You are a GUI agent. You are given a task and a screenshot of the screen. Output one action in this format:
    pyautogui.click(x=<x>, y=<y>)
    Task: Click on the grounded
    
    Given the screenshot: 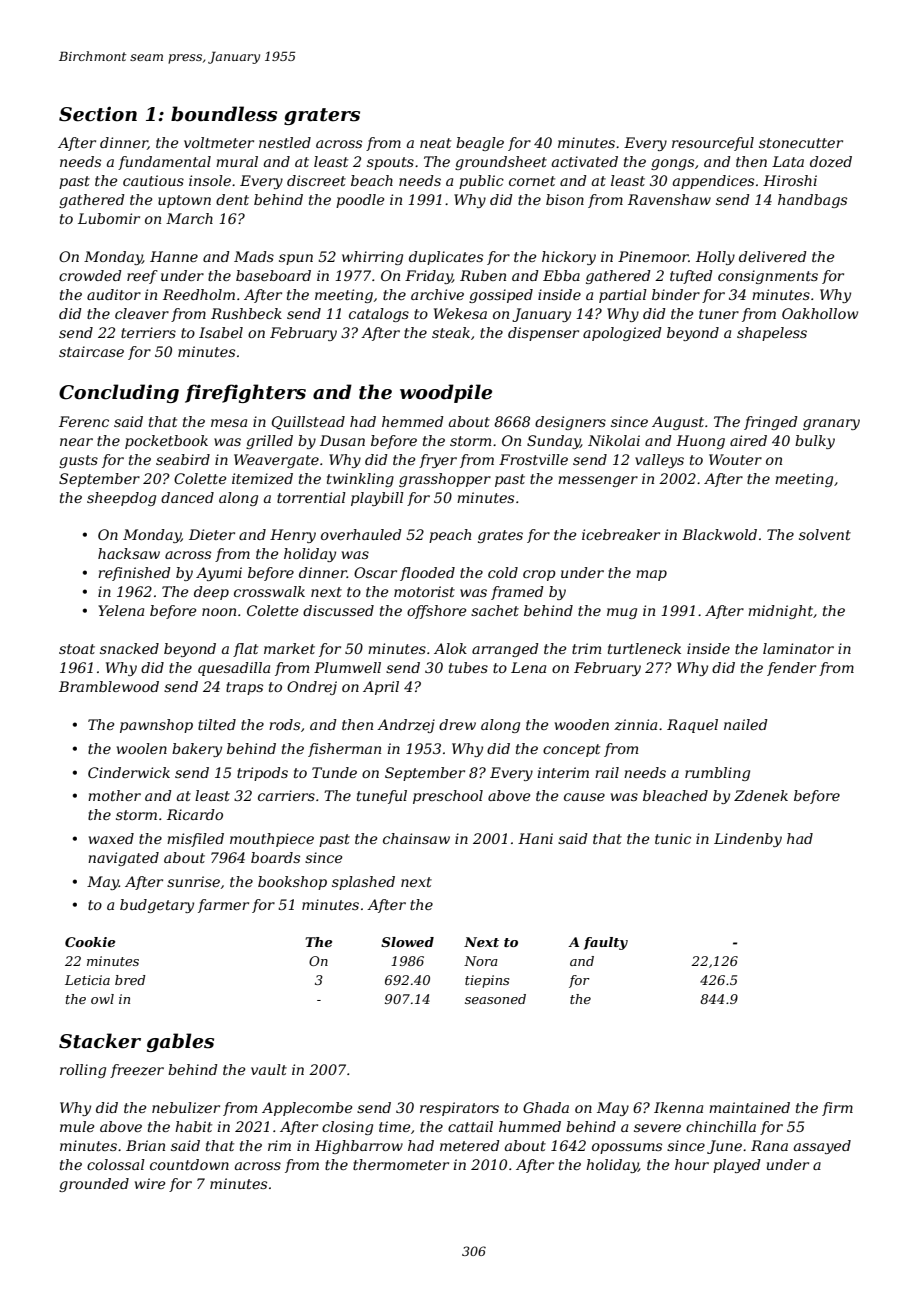 What is the action you would take?
    pyautogui.click(x=94, y=1185)
